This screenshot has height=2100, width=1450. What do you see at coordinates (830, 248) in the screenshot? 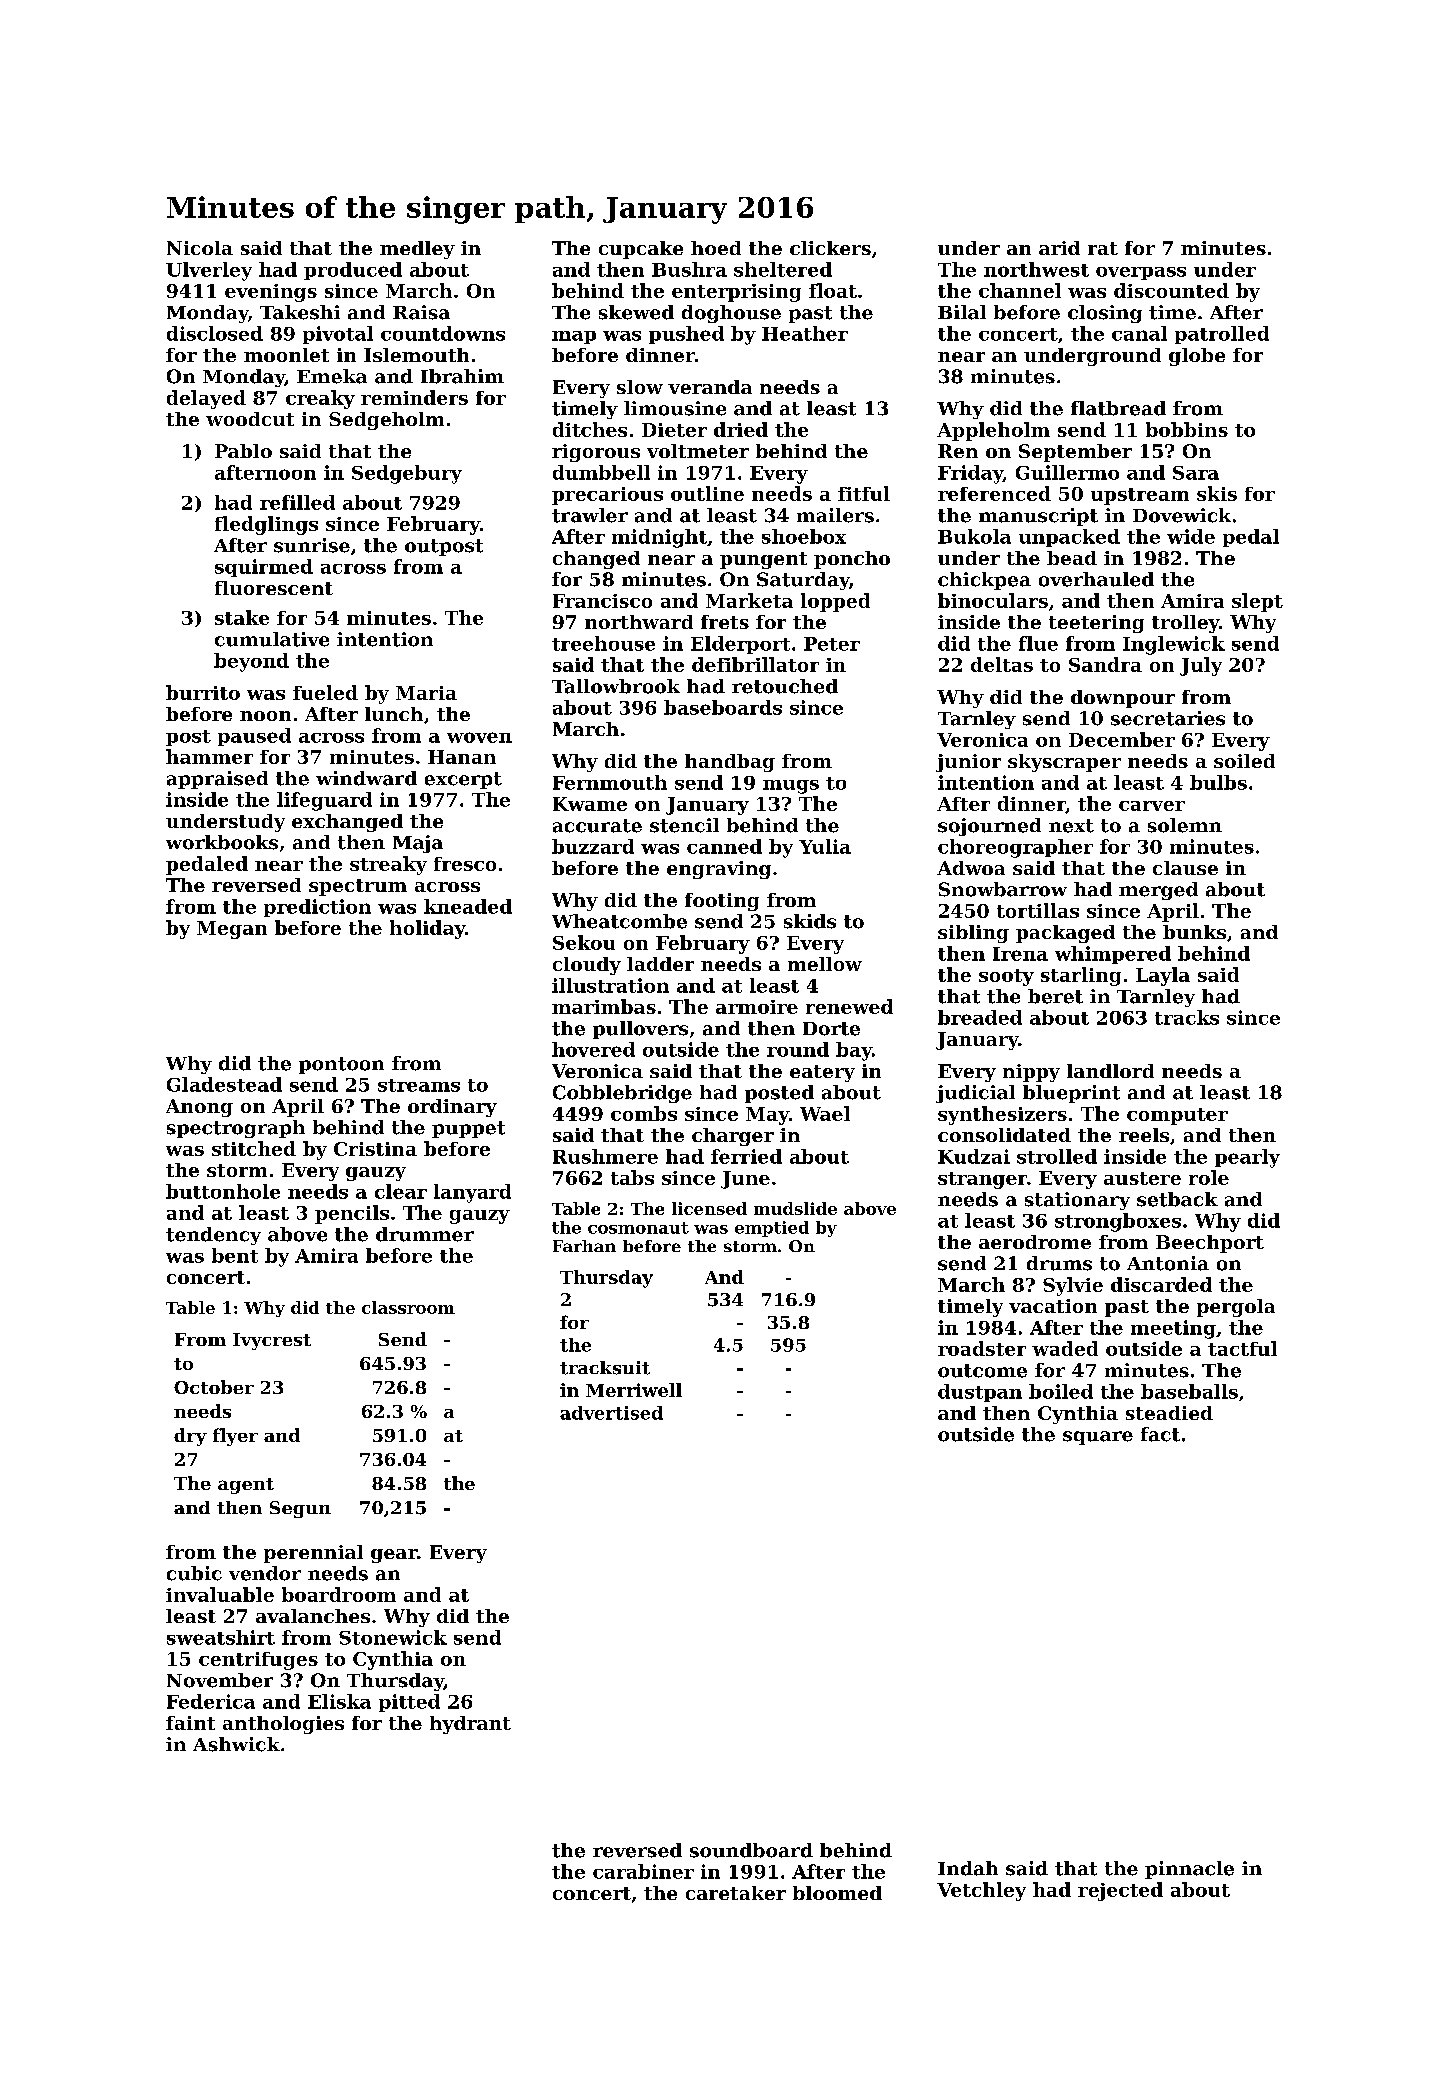
I see `clickers` at bounding box center [830, 248].
